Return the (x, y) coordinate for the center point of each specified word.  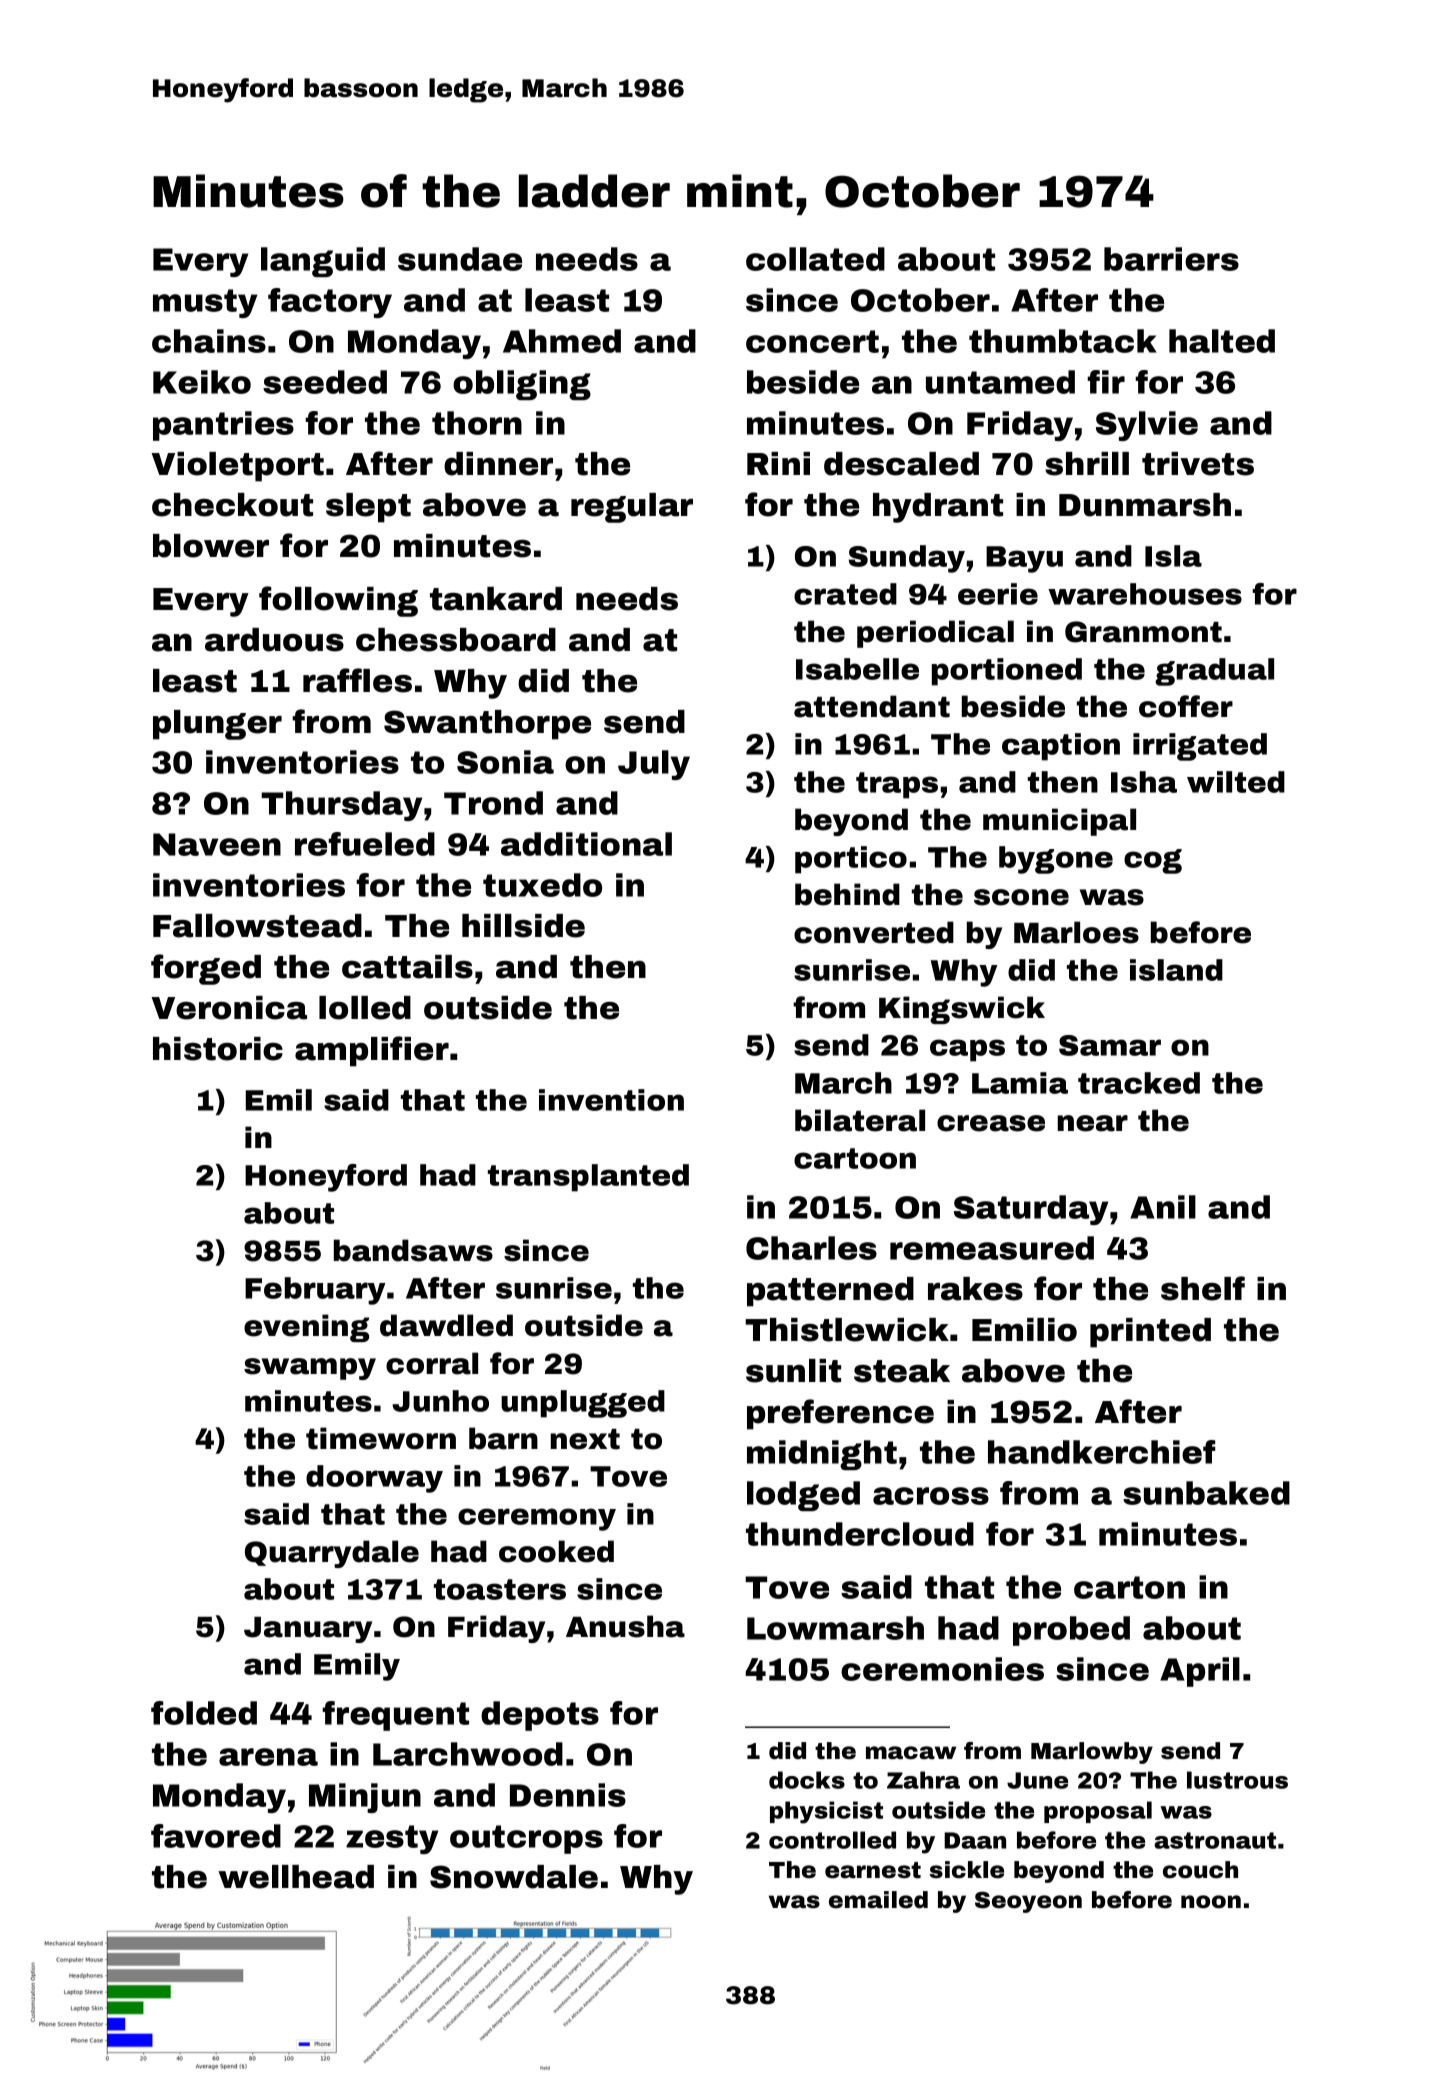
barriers (1171, 259)
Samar (1110, 1045)
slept (368, 508)
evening (306, 1328)
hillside (523, 926)
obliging (522, 385)
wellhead (296, 1877)
